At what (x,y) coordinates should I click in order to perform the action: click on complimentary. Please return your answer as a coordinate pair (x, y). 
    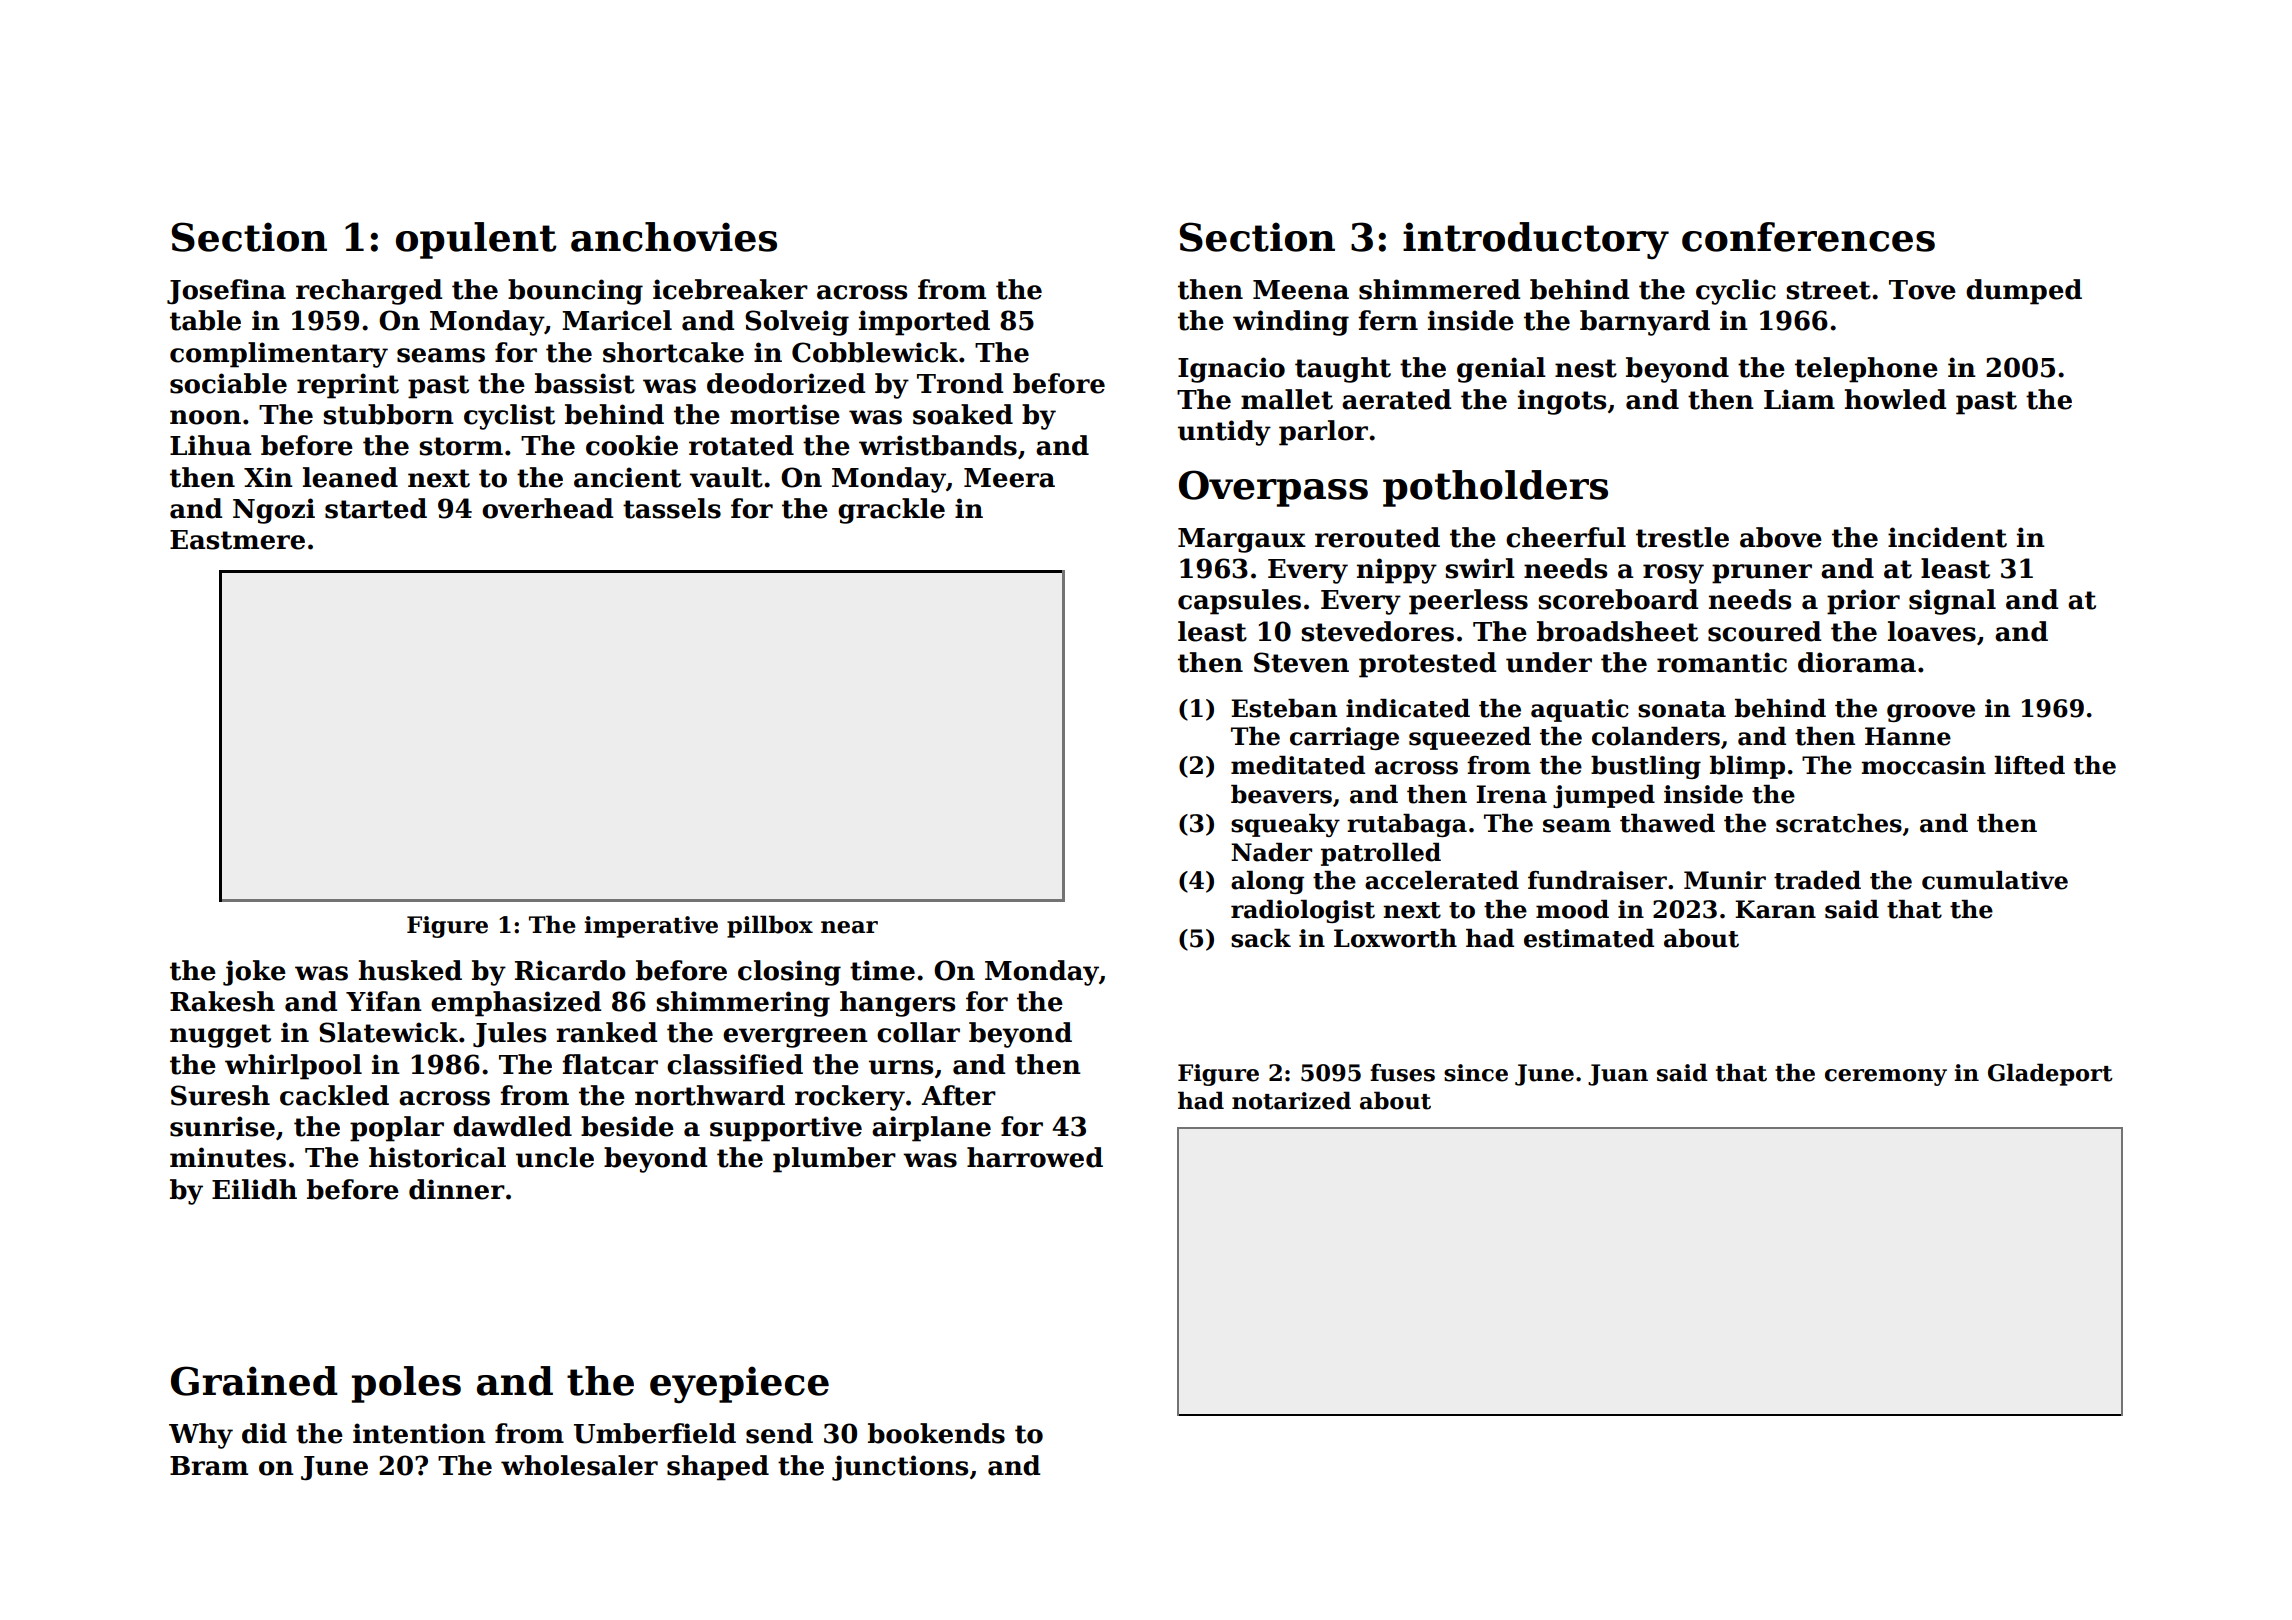
    Looking at the image, I should click on (279, 355).
